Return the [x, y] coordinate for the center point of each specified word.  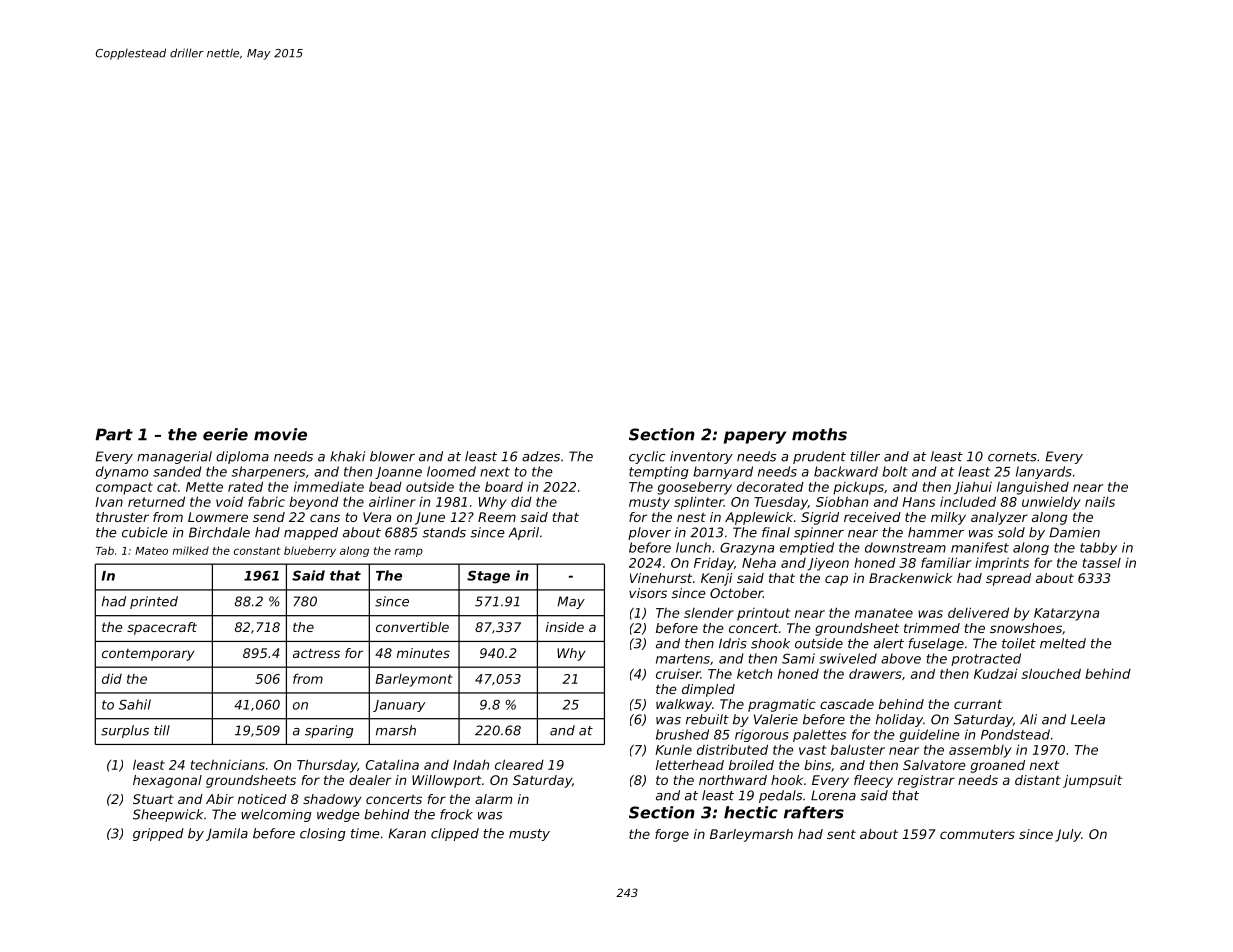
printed [154, 602]
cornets [1012, 457]
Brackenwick [910, 578]
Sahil [135, 704]
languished [1033, 488]
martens [683, 659]
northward [733, 780]
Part [114, 434]
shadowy [332, 800]
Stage [488, 577]
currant [978, 704]
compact [124, 488]
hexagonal [167, 781]
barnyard [723, 472]
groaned [998, 766]
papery [755, 437]
